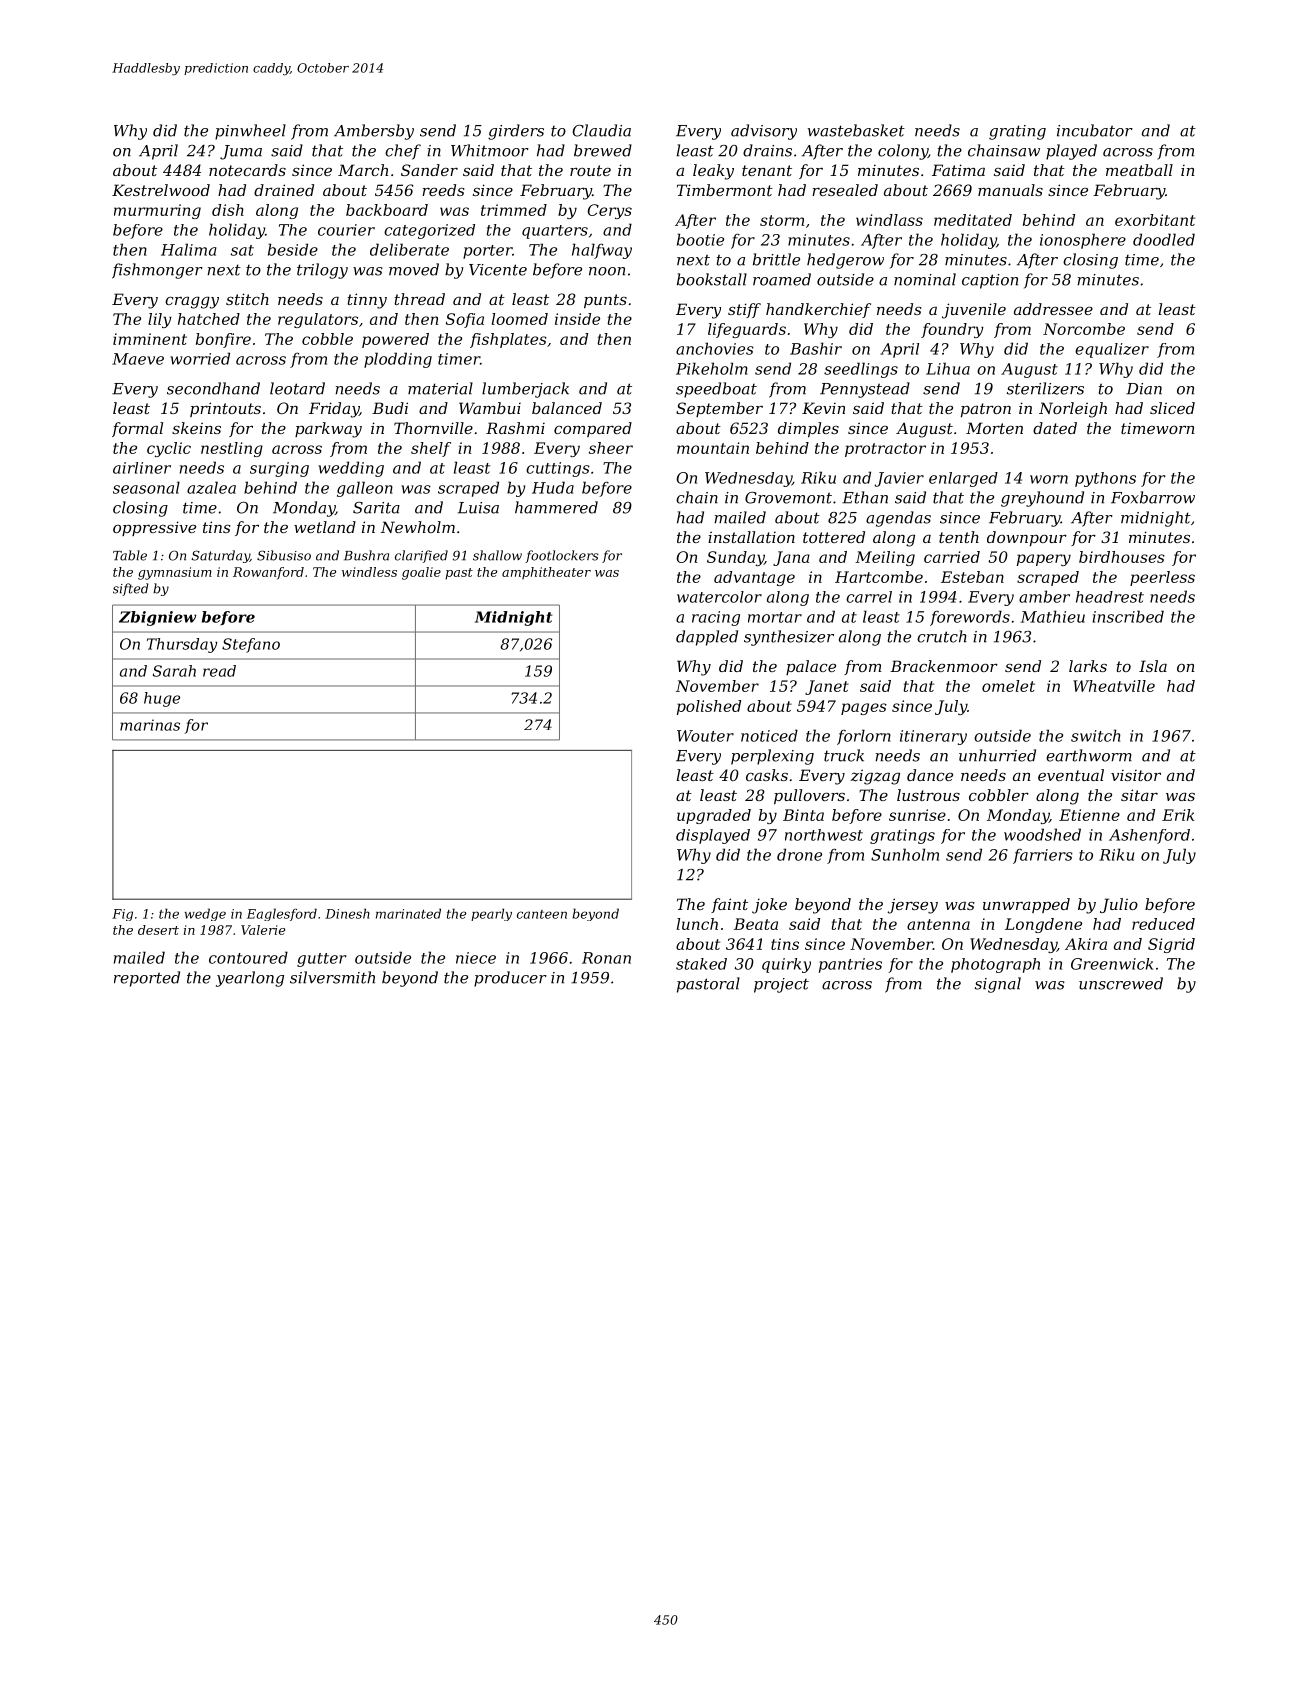 The width and height of the screenshot is (1308, 1693). What do you see at coordinates (325, 527) in the screenshot?
I see `wetland` at bounding box center [325, 527].
